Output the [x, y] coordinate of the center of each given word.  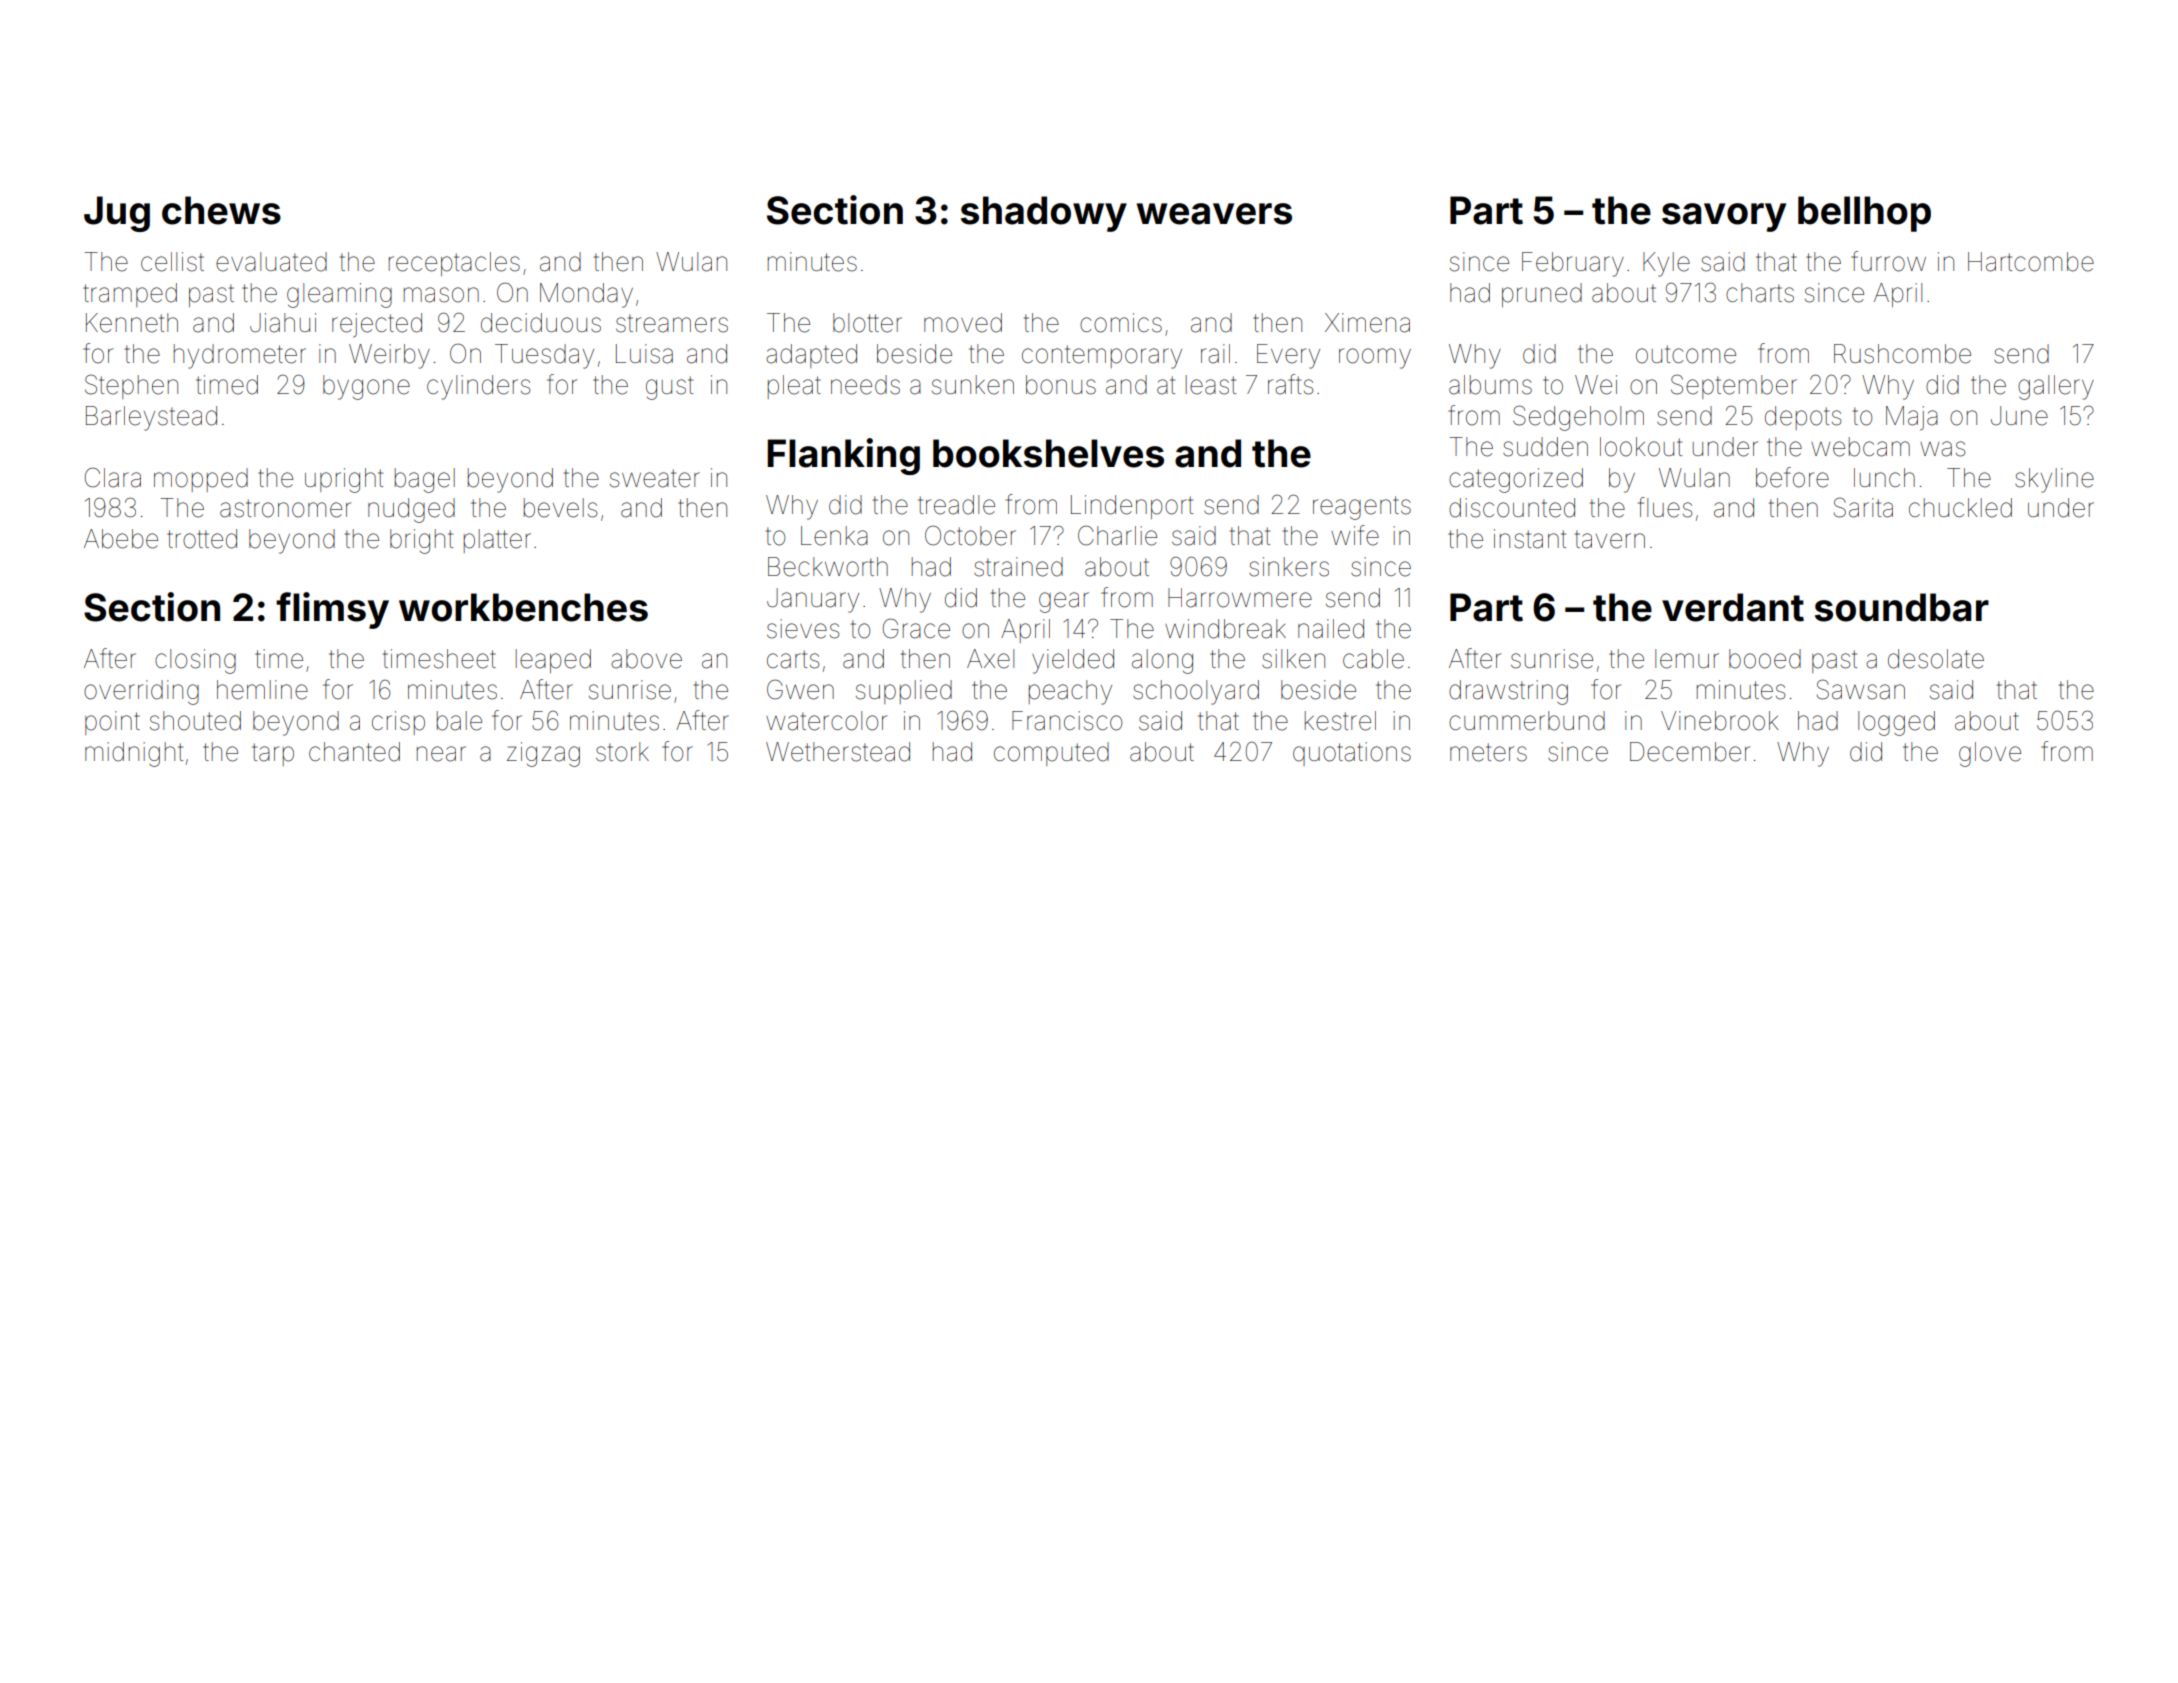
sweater [655, 478]
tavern [1610, 539]
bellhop [1864, 214]
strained [1018, 567]
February [1573, 264]
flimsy [332, 610]
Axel [990, 659]
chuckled [1960, 508]
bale [459, 721]
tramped [130, 295]
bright [421, 541]
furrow [1888, 261]
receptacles [454, 264]
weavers [1214, 214]
